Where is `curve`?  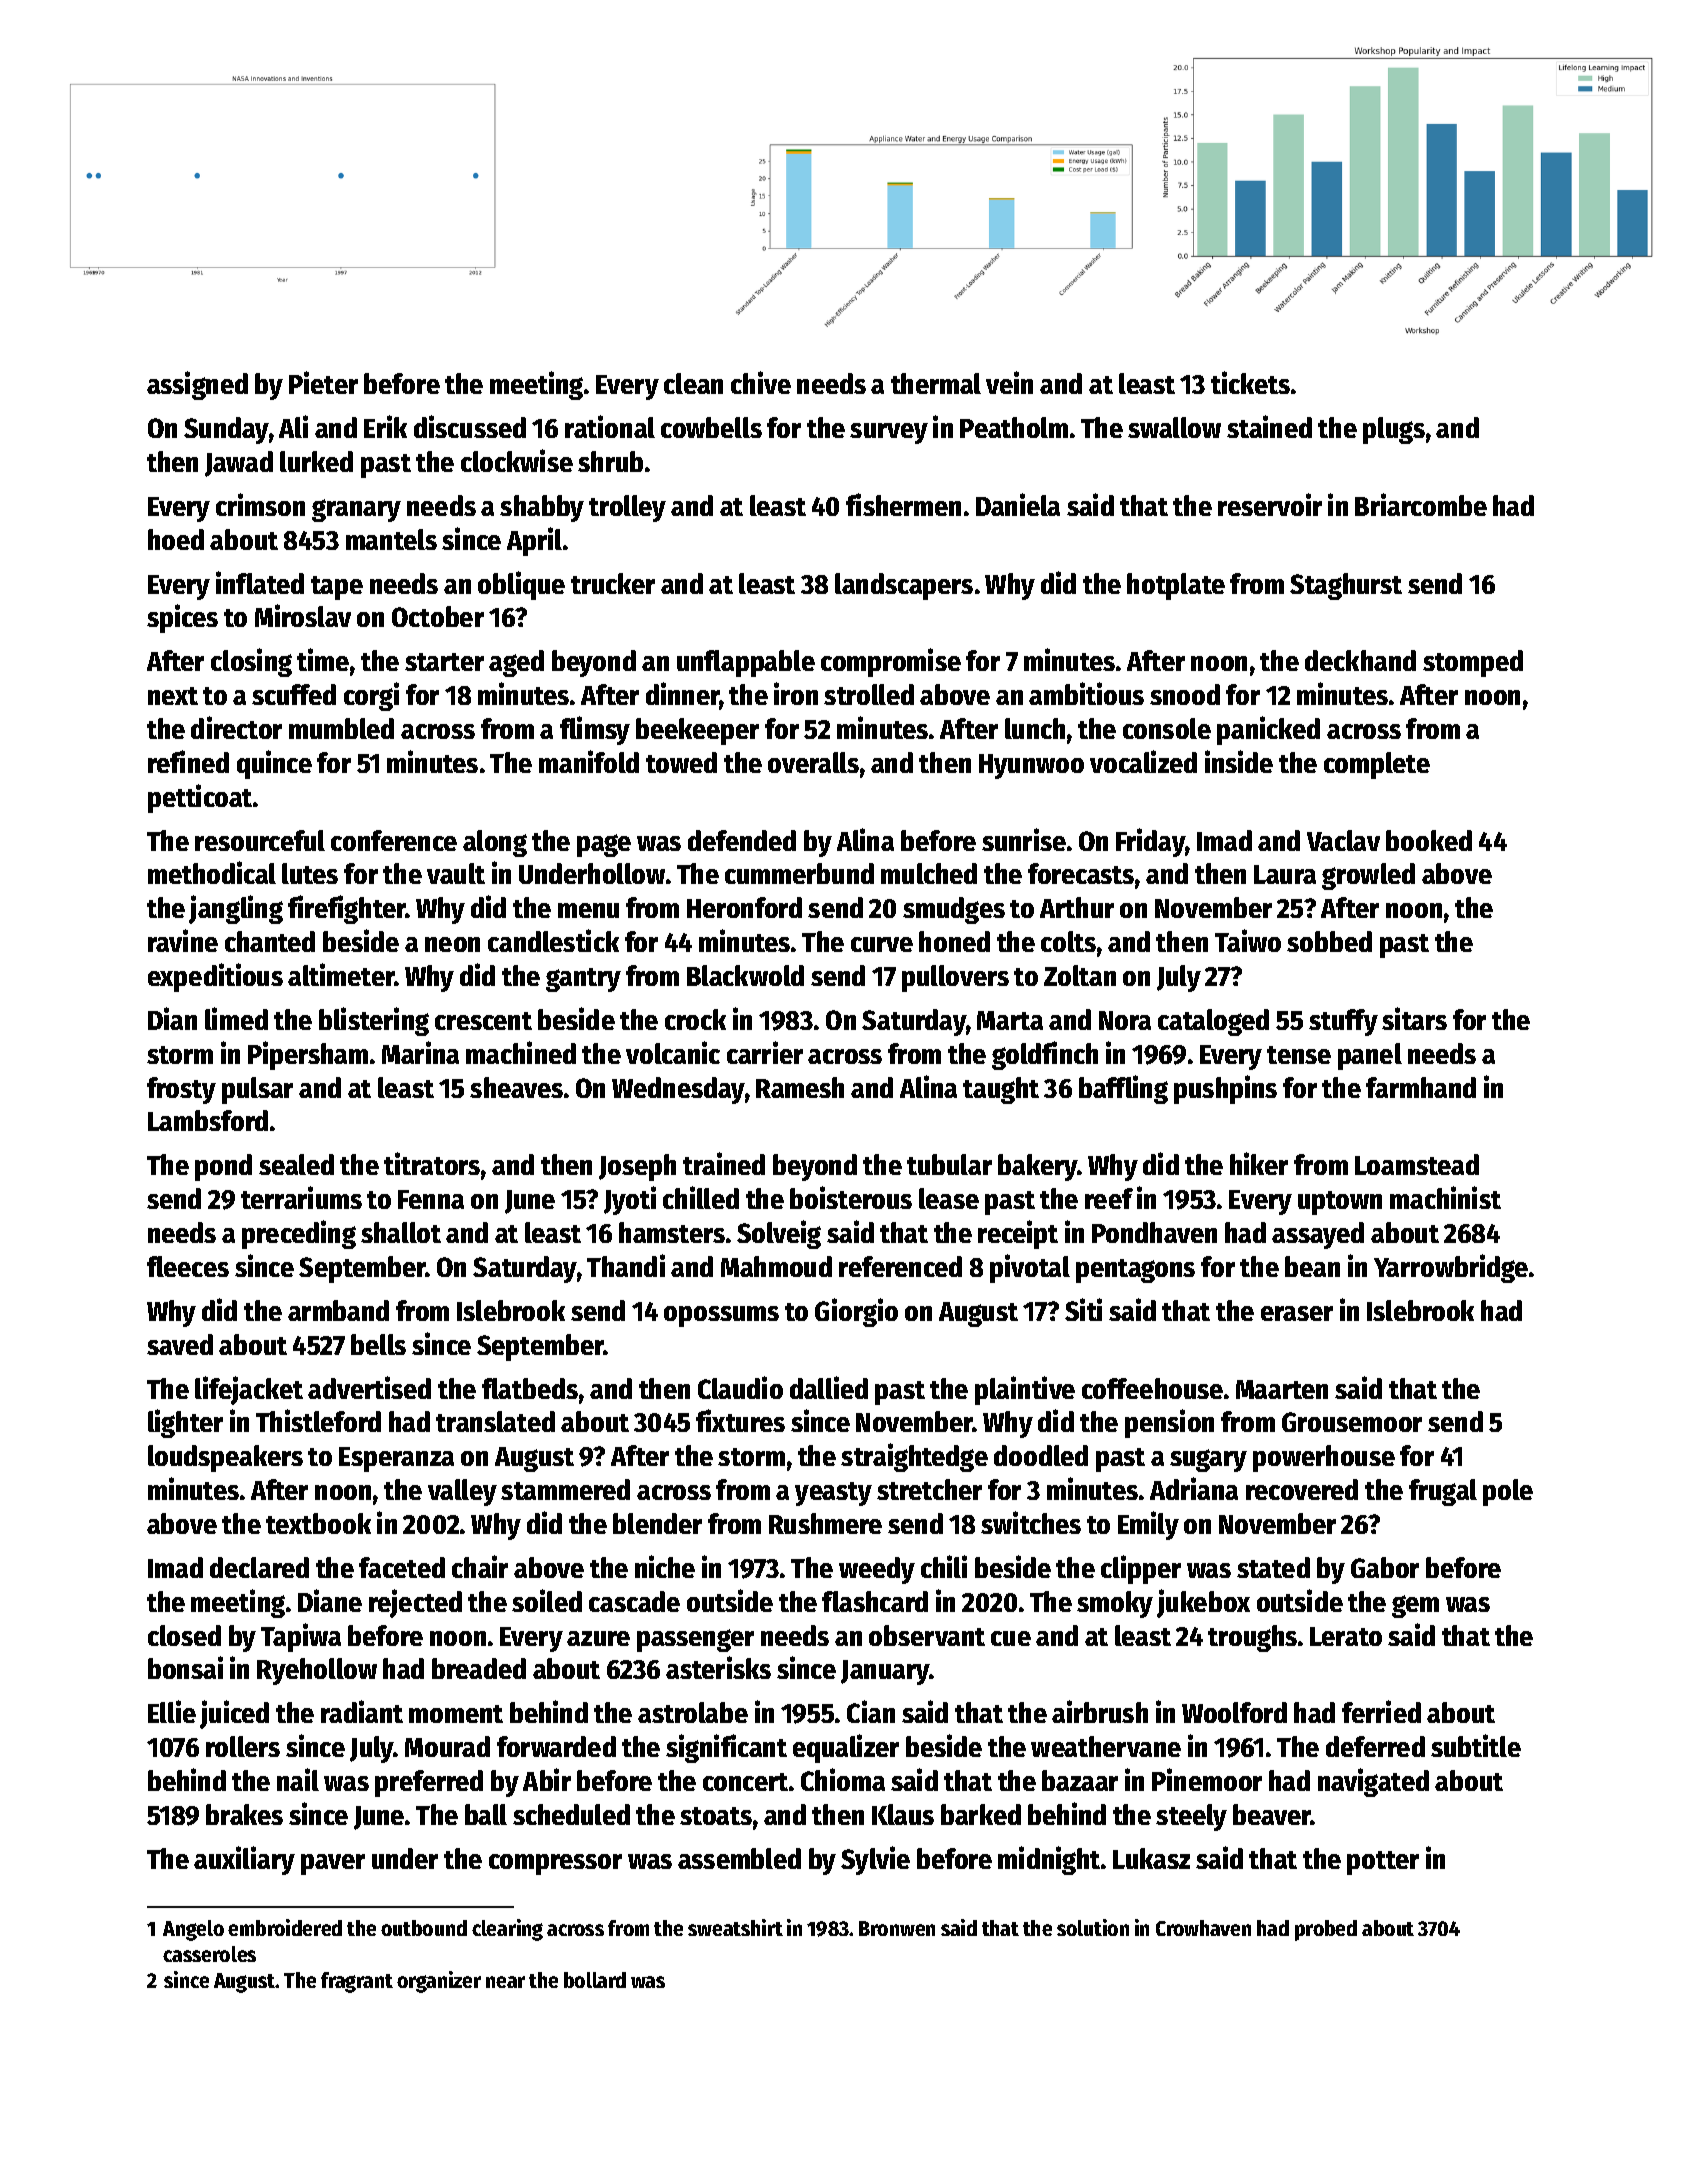 curve is located at coordinates (882, 944).
